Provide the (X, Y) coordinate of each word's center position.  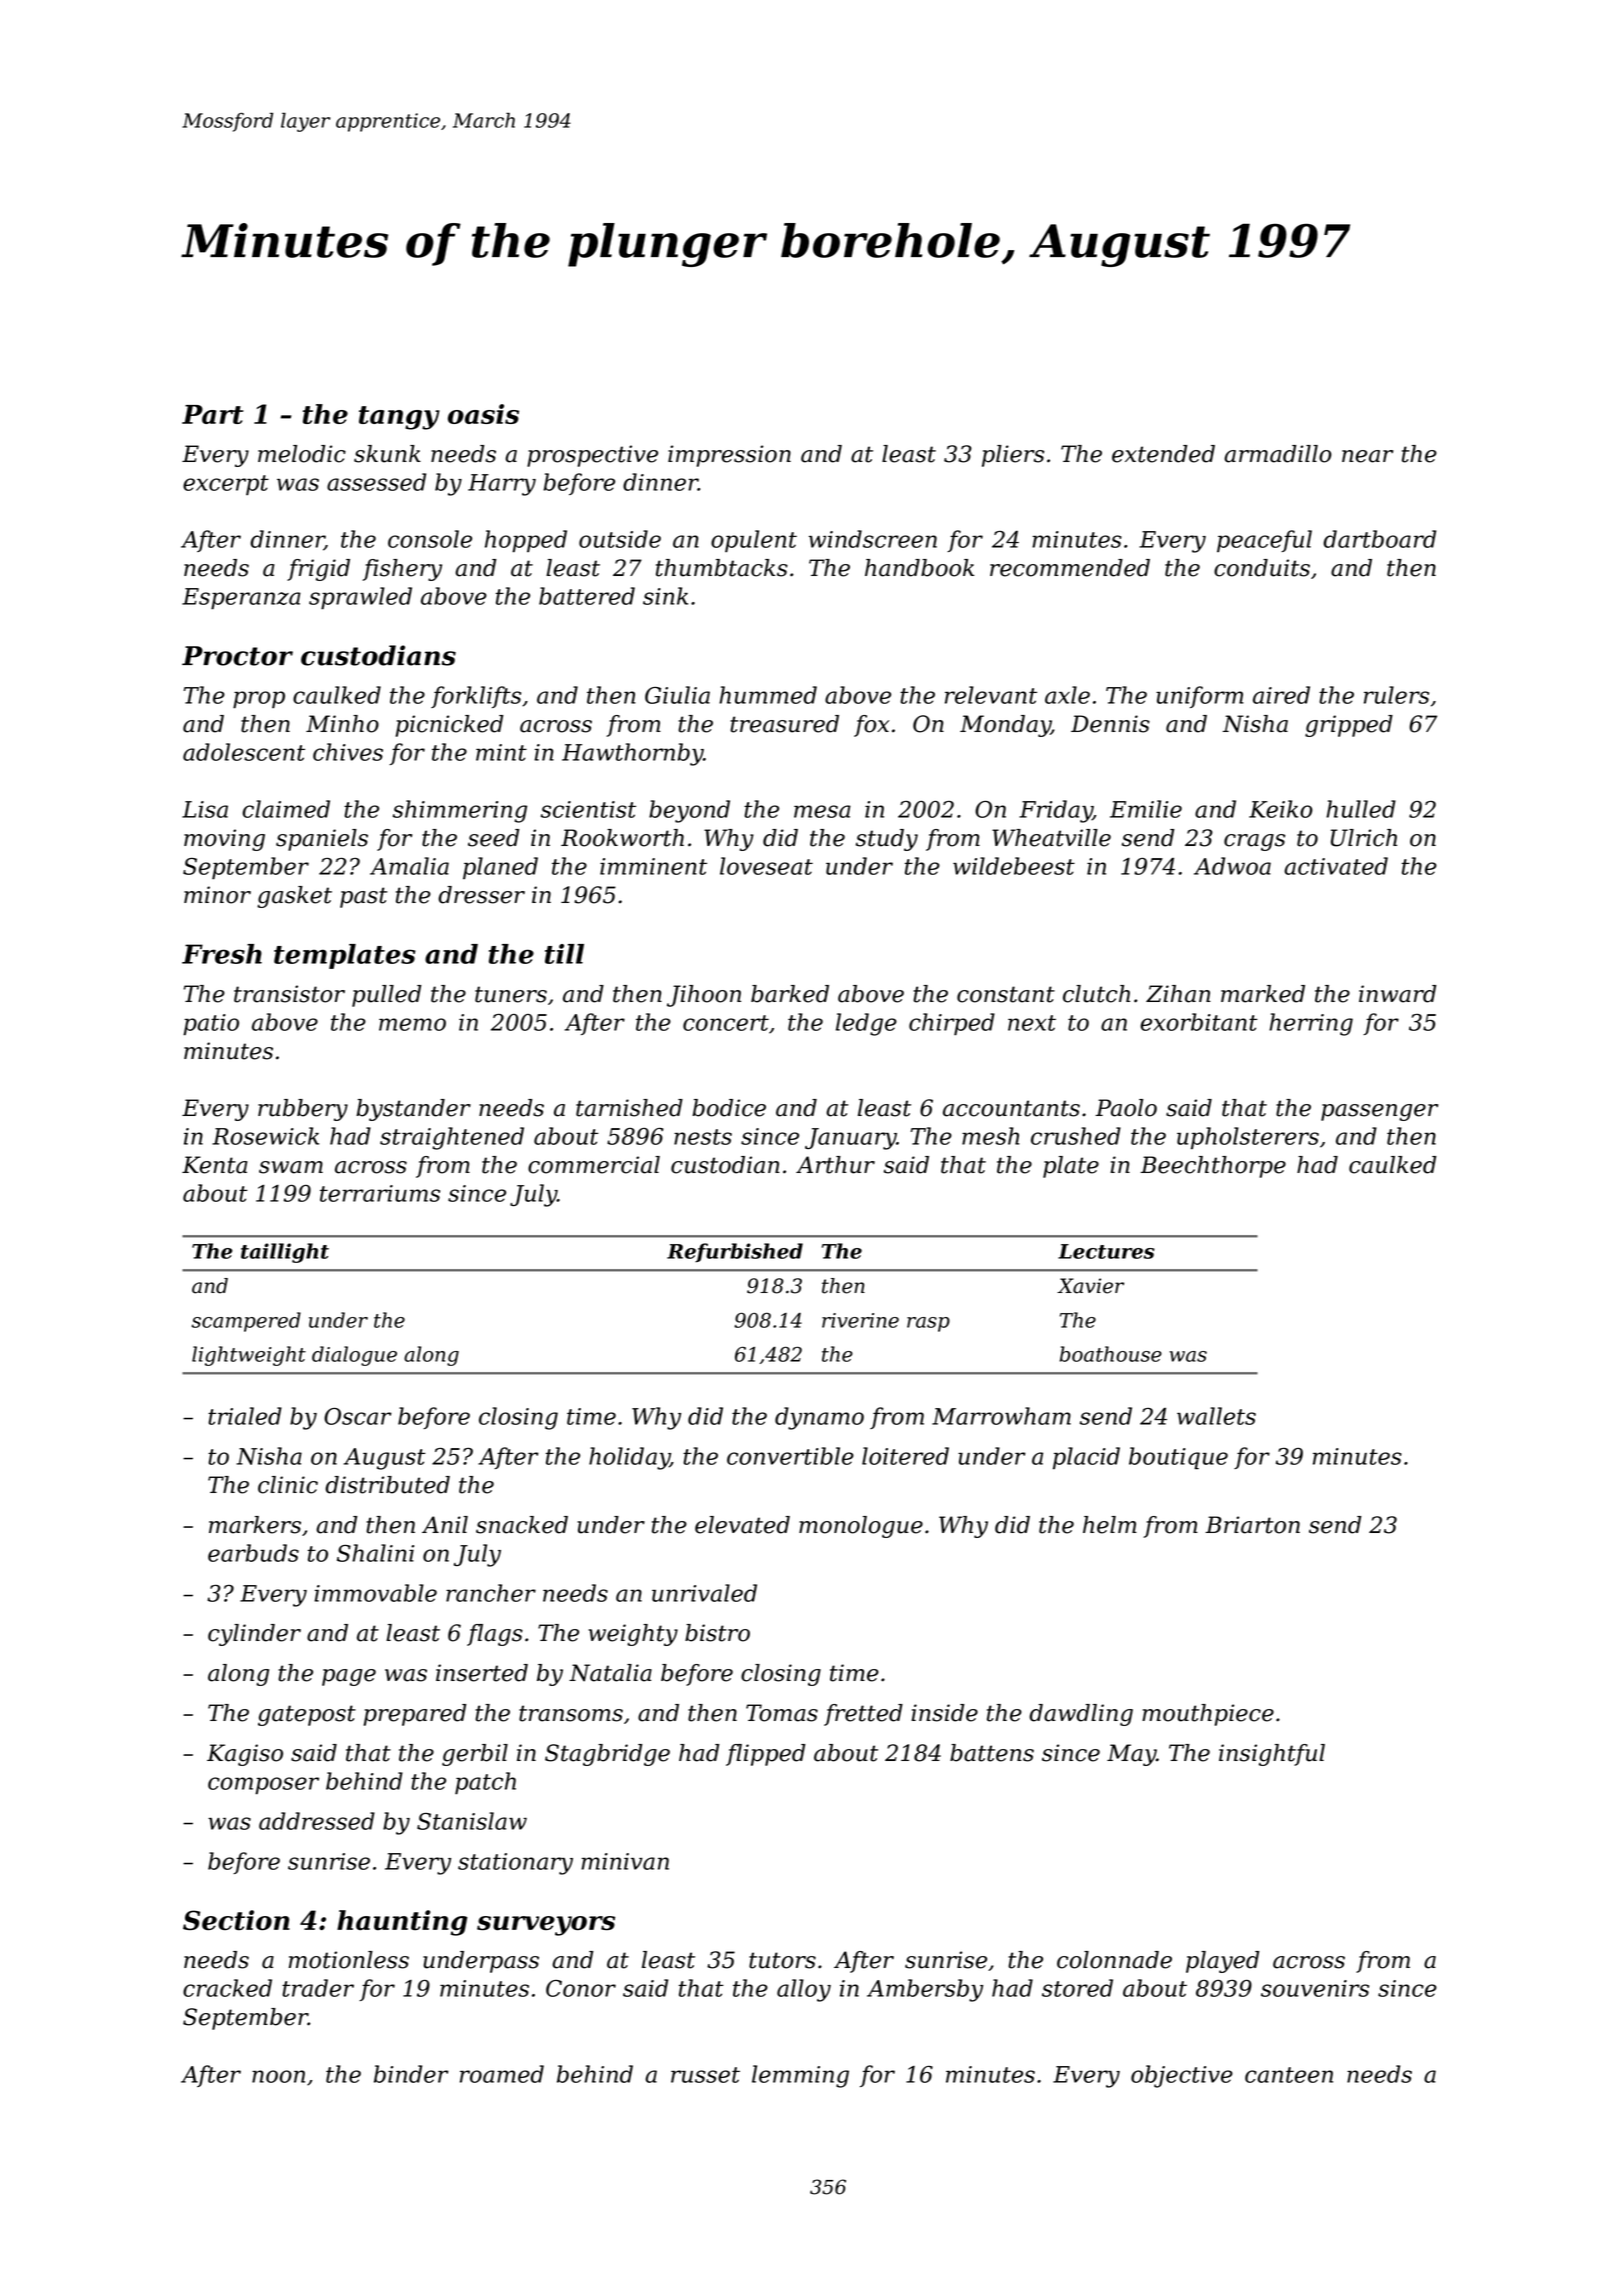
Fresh (222, 954)
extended (1163, 454)
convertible (790, 1456)
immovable (375, 1593)
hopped (526, 541)
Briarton (1252, 1525)
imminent (653, 866)
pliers (1013, 456)
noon (278, 2076)
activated (1336, 866)
